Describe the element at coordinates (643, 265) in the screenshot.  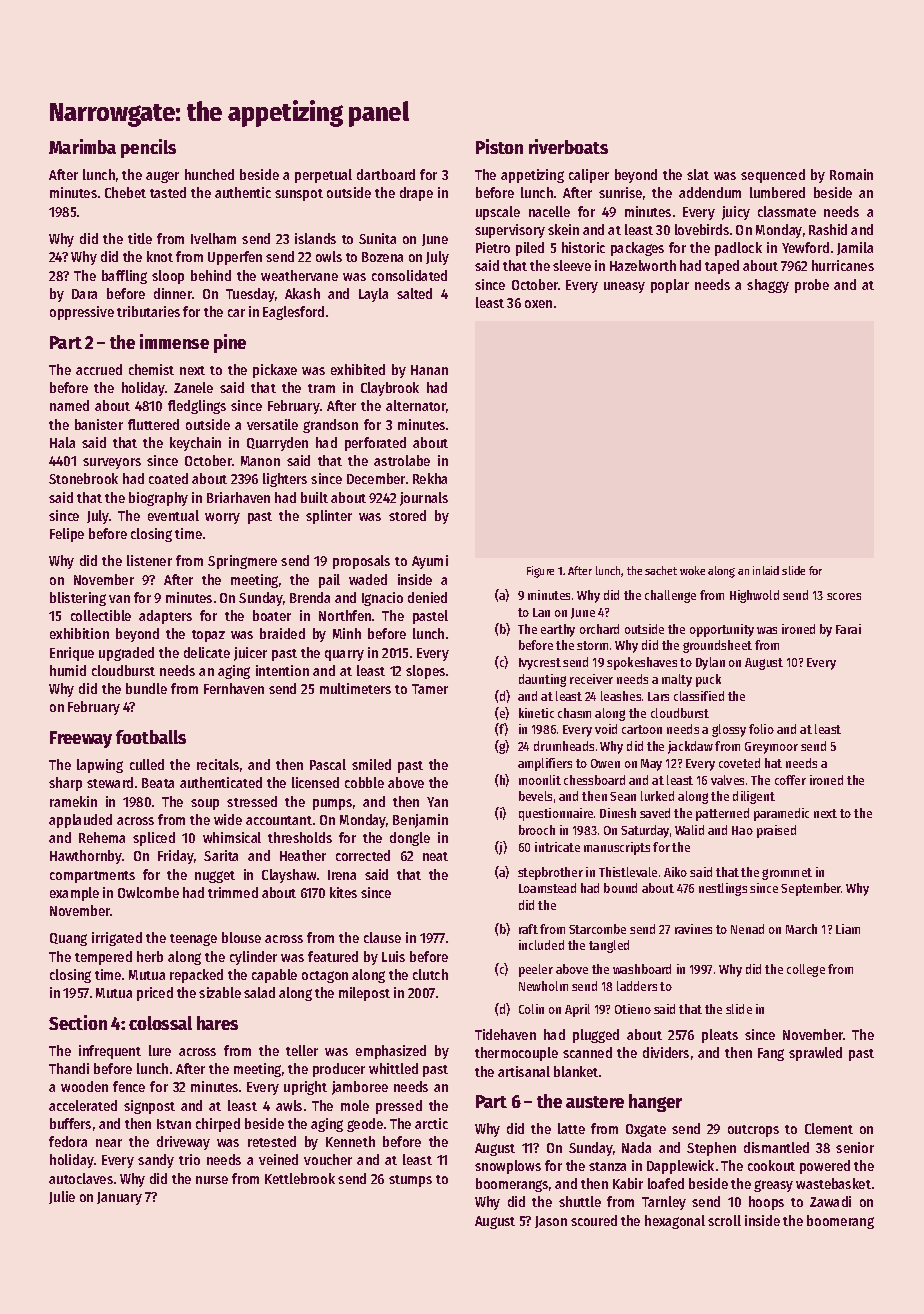
I see `Hazelworth` at that location.
